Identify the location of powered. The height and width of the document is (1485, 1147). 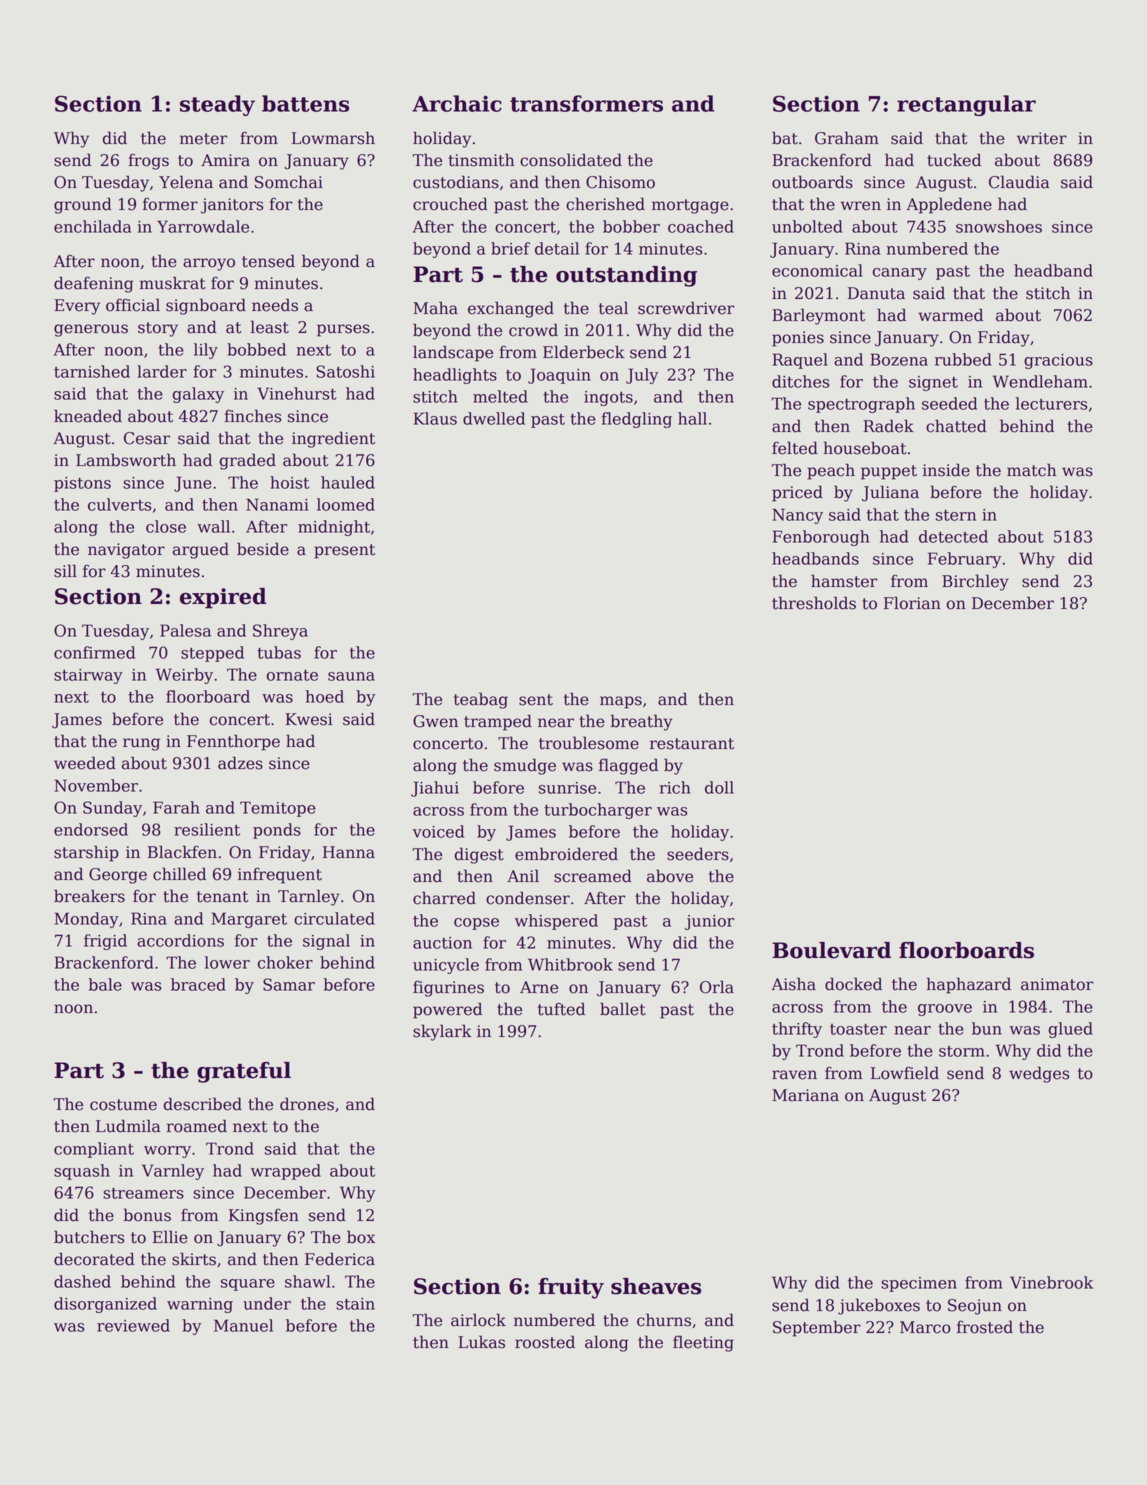
(447, 1010).
